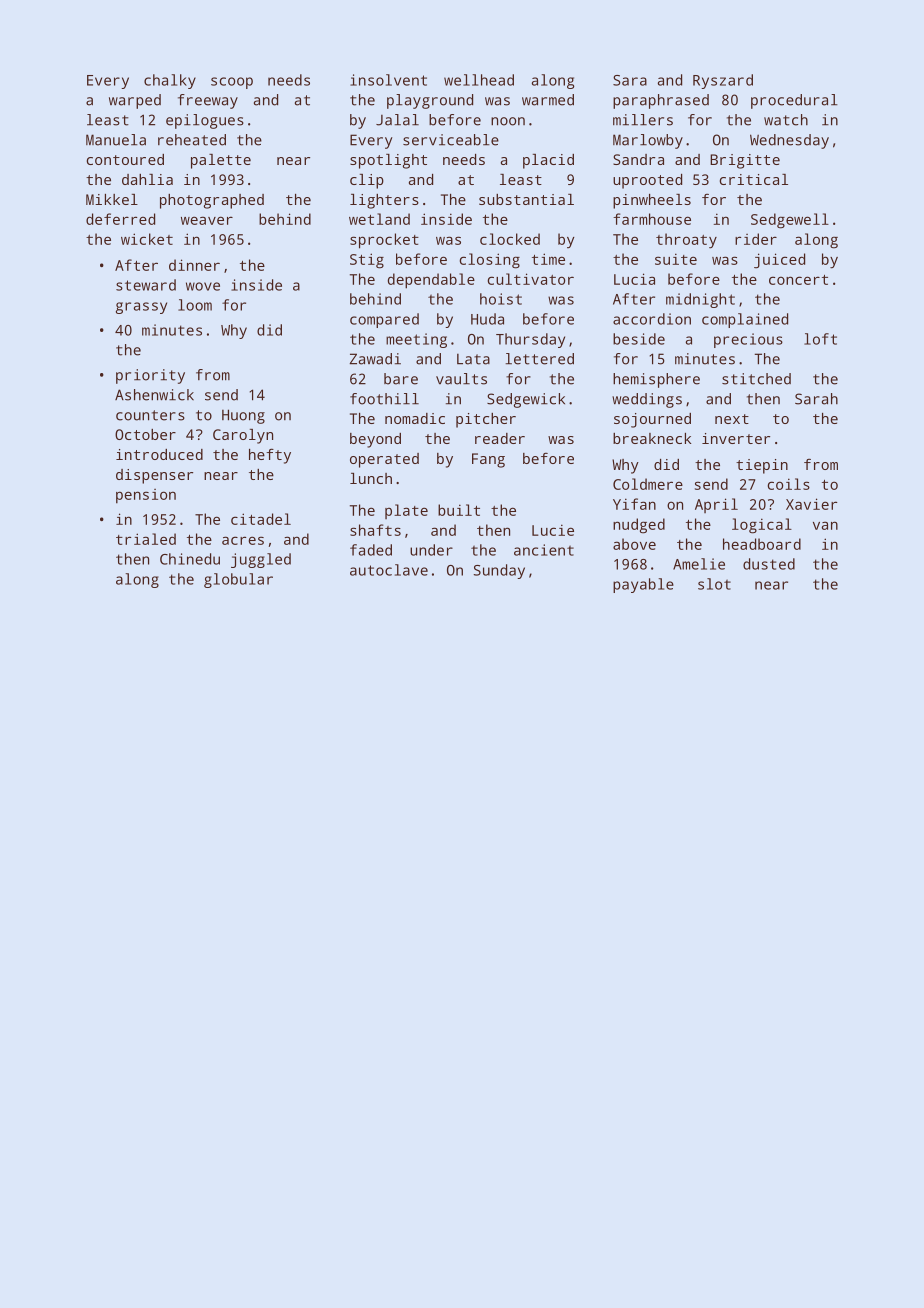 Image resolution: width=924 pixels, height=1308 pixels. What do you see at coordinates (190, 559) in the screenshot?
I see `Chinedu` at bounding box center [190, 559].
